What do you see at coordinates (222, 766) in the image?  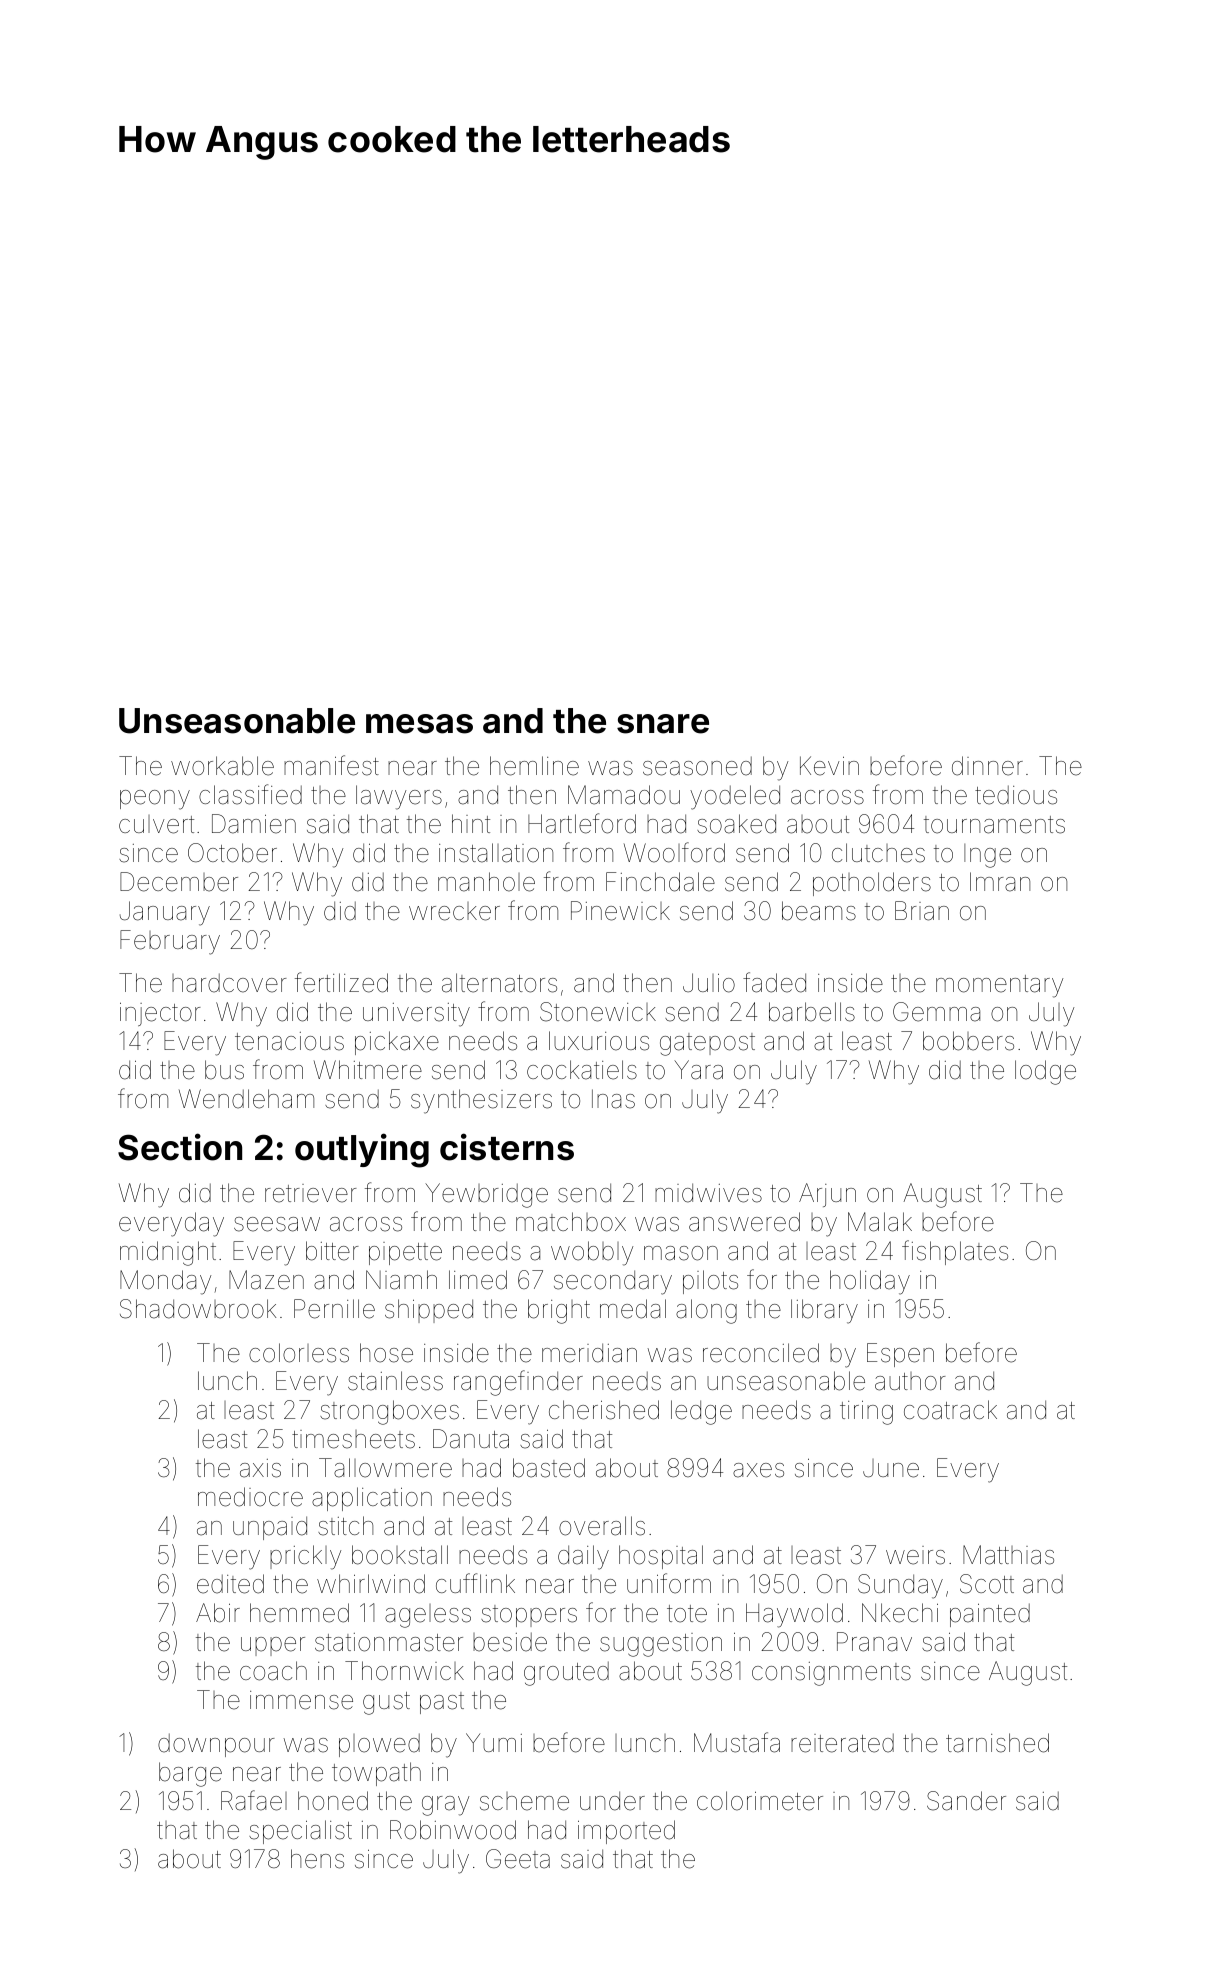 I see `workable` at bounding box center [222, 766].
